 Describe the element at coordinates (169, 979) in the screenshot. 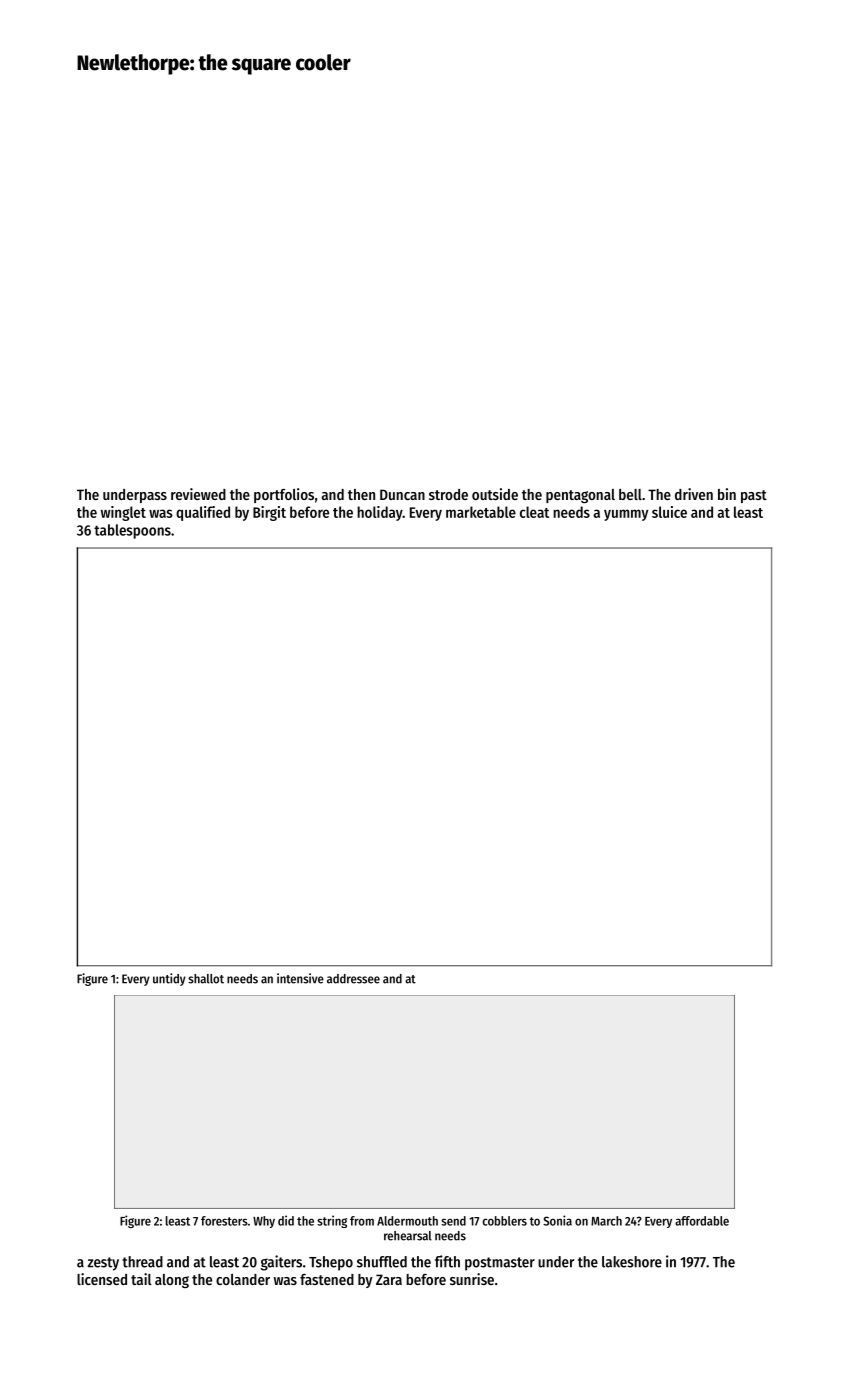

I see `untidy` at that location.
